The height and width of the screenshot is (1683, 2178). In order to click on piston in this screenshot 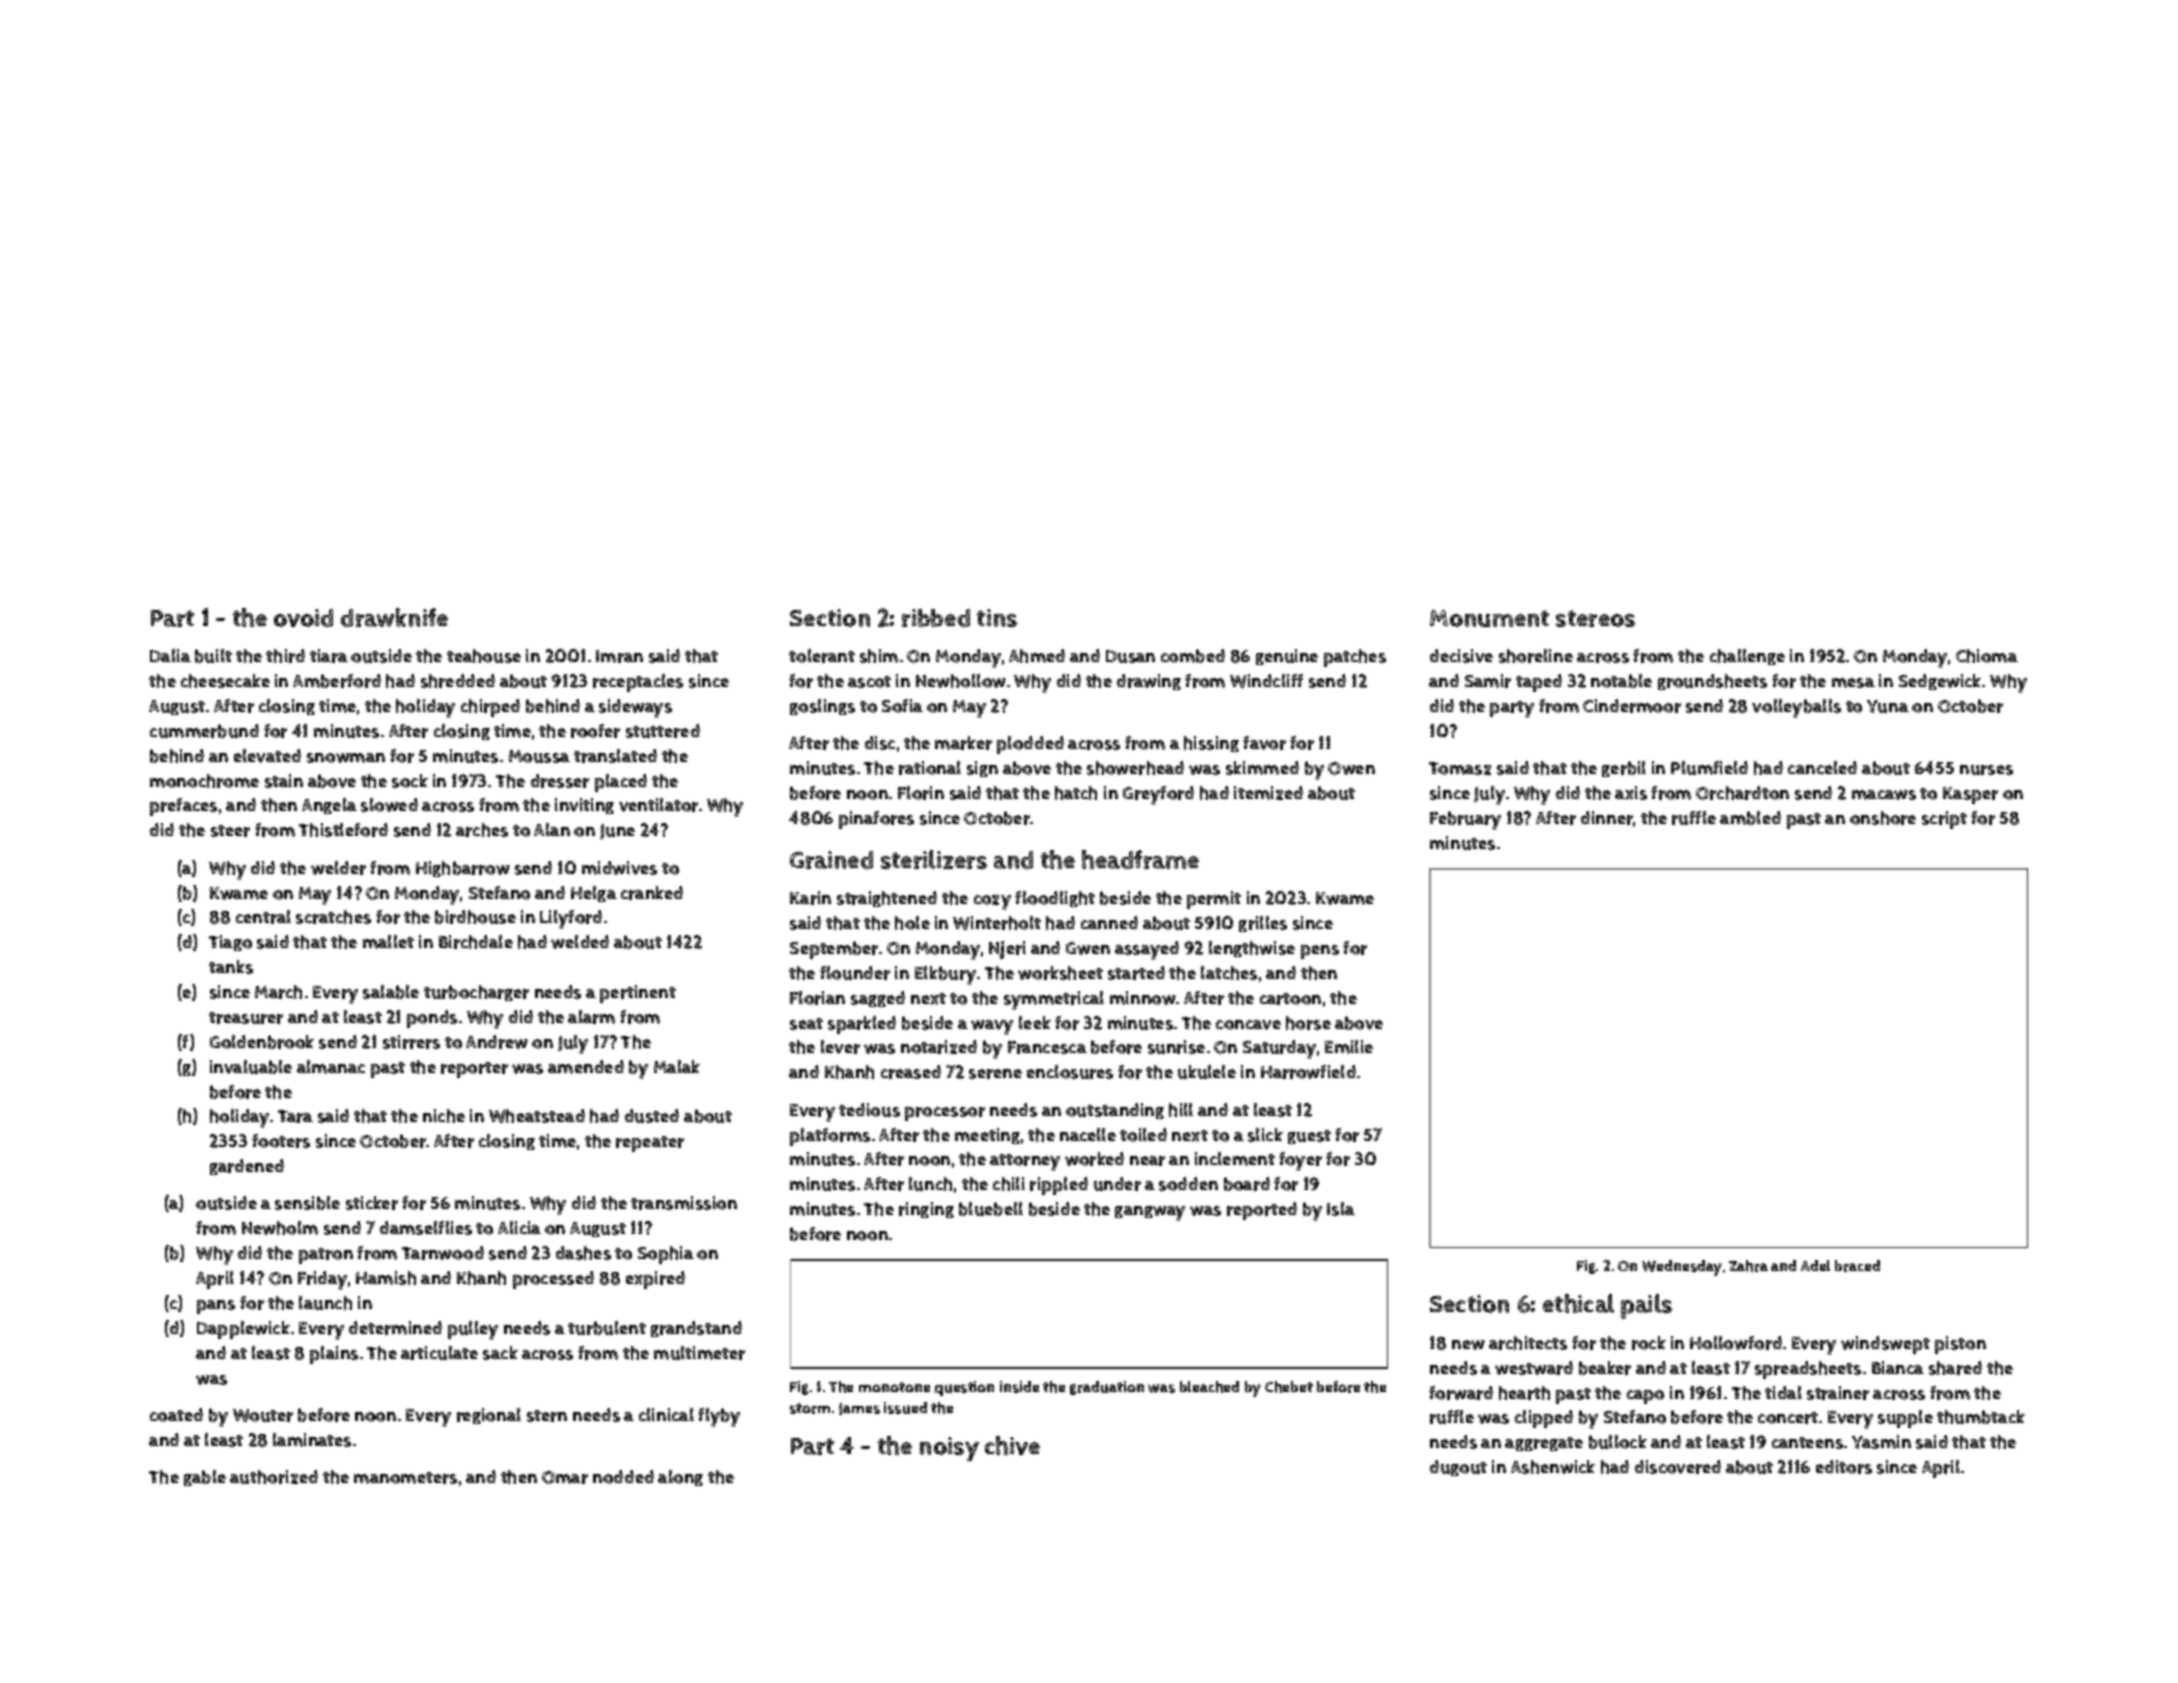, I will do `click(1960, 1345)`.
